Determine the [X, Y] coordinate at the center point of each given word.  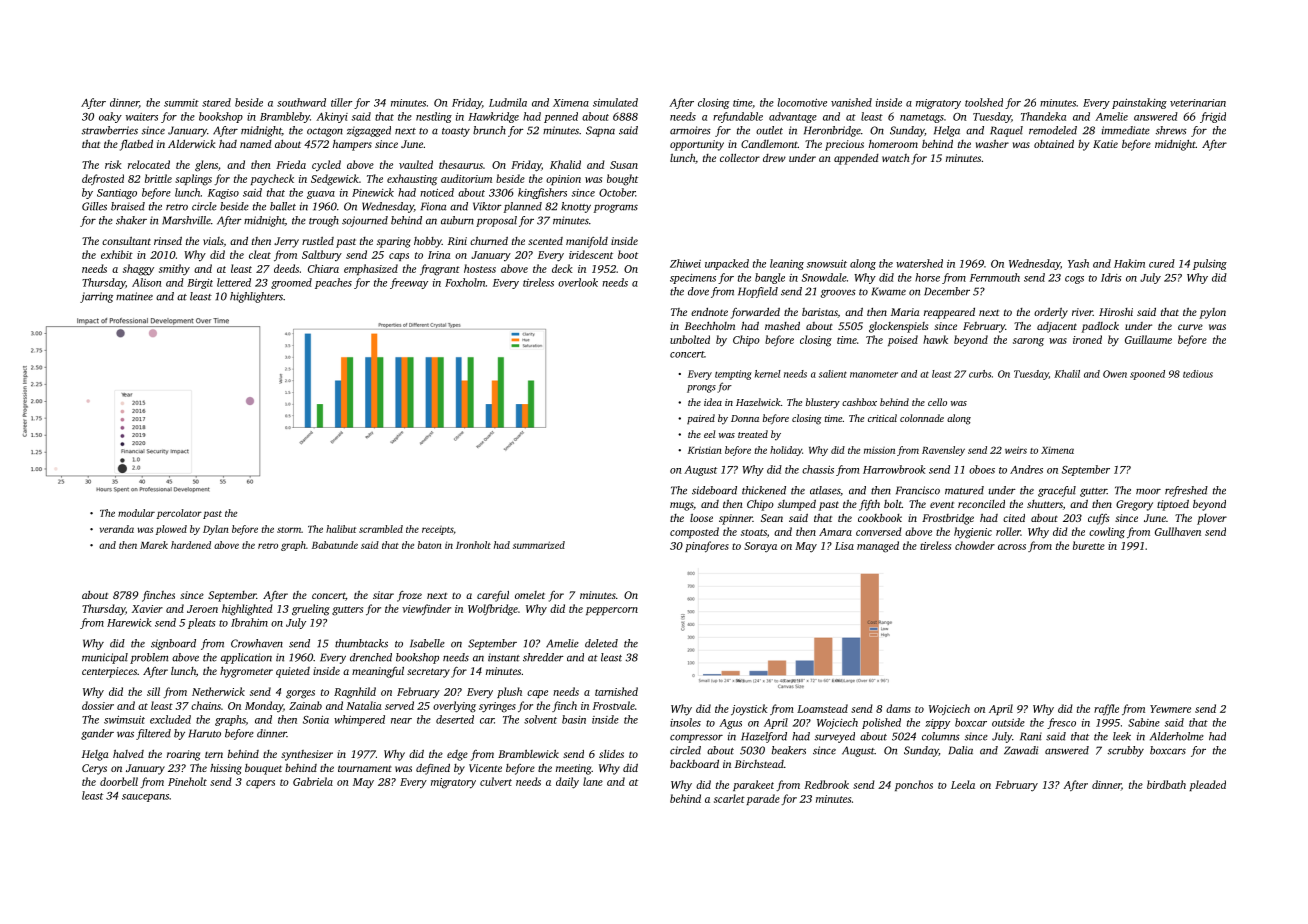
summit [181, 103]
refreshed [1186, 491]
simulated [615, 102]
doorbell [119, 781]
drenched [371, 657]
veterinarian [1198, 103]
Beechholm [710, 326]
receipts [437, 530]
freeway [409, 283]
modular [136, 513]
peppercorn [612, 611]
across [1012, 547]
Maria [905, 312]
